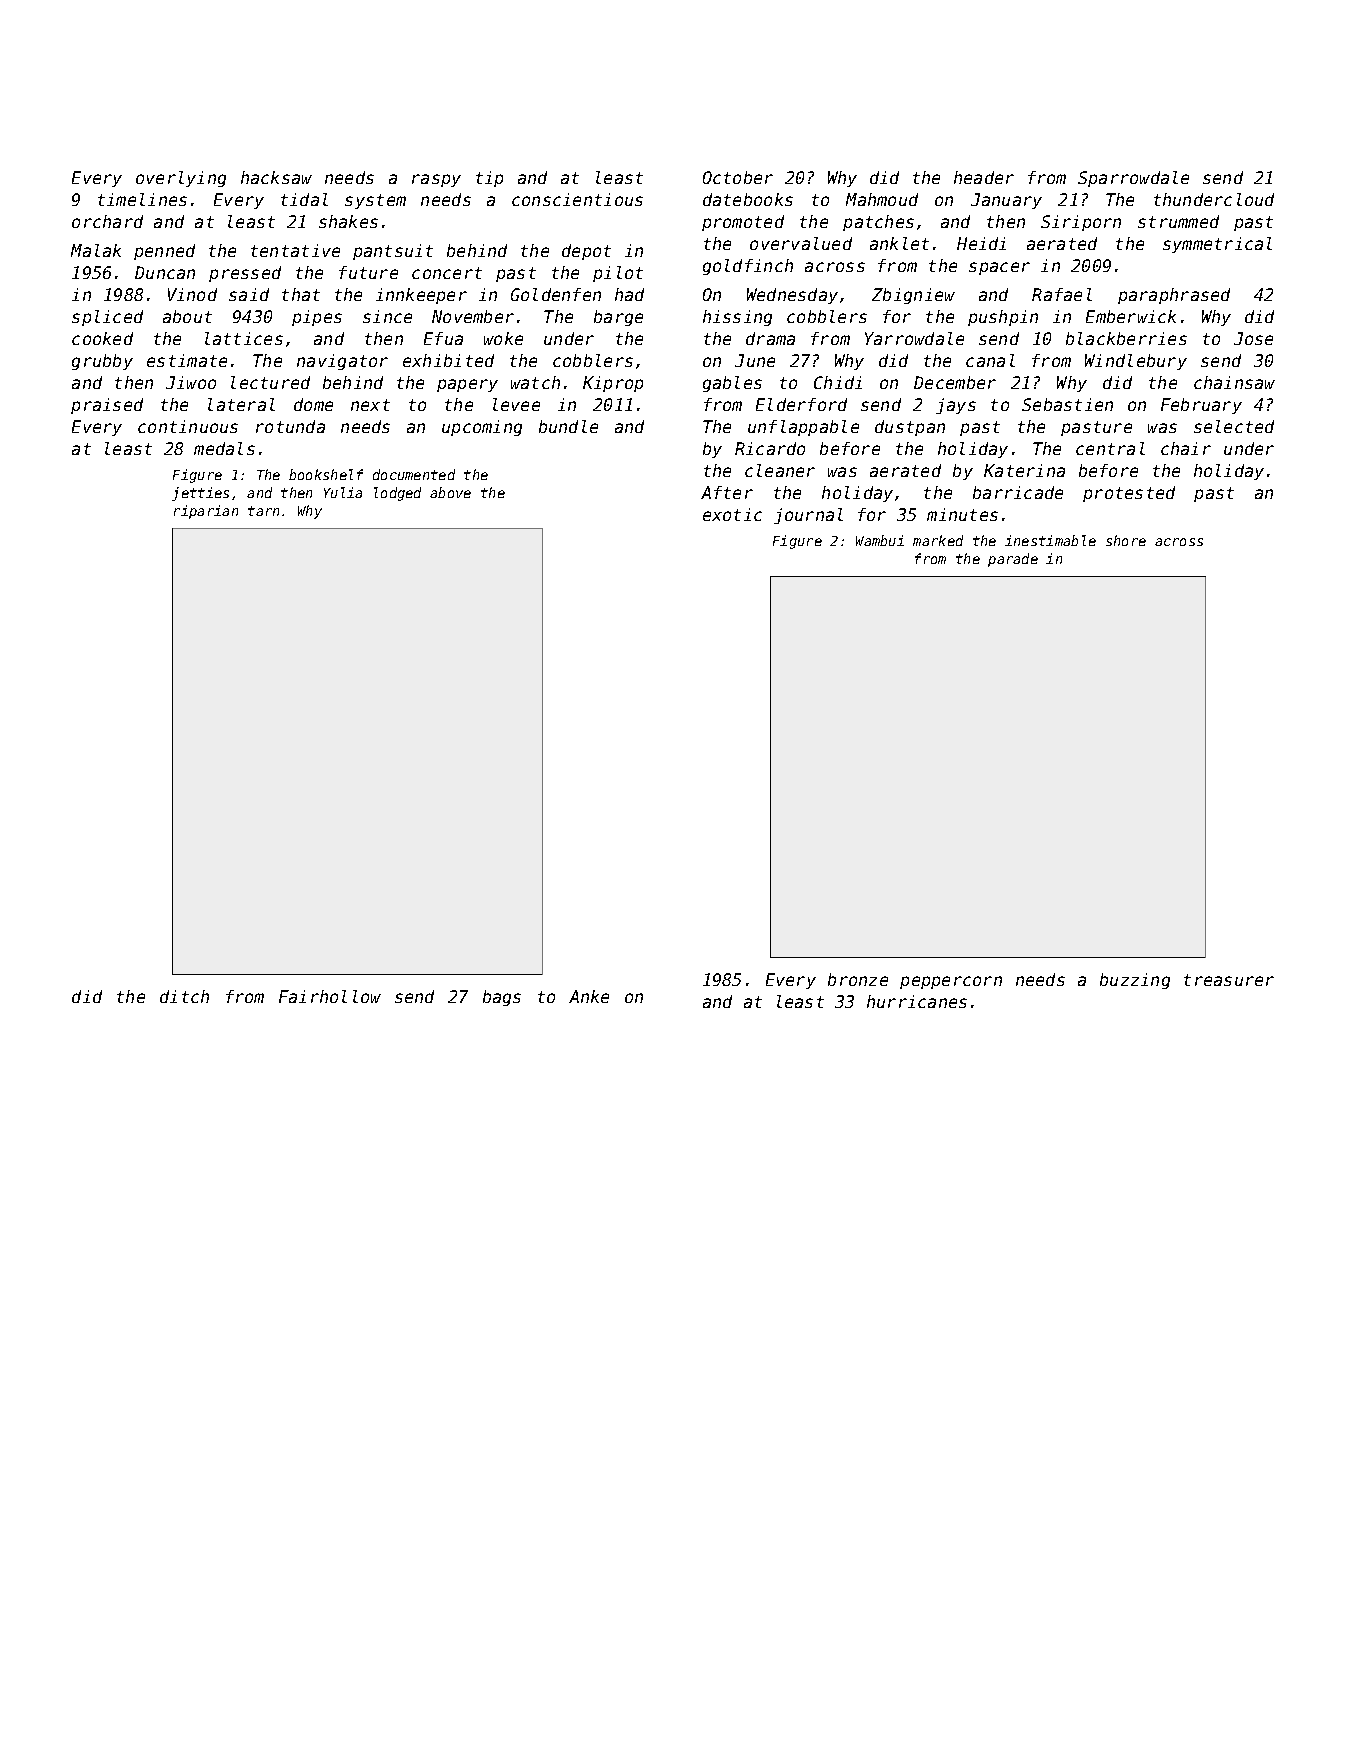 The height and width of the image is (1742, 1346). What do you see at coordinates (330, 996) in the image?
I see `Fairhollow` at bounding box center [330, 996].
